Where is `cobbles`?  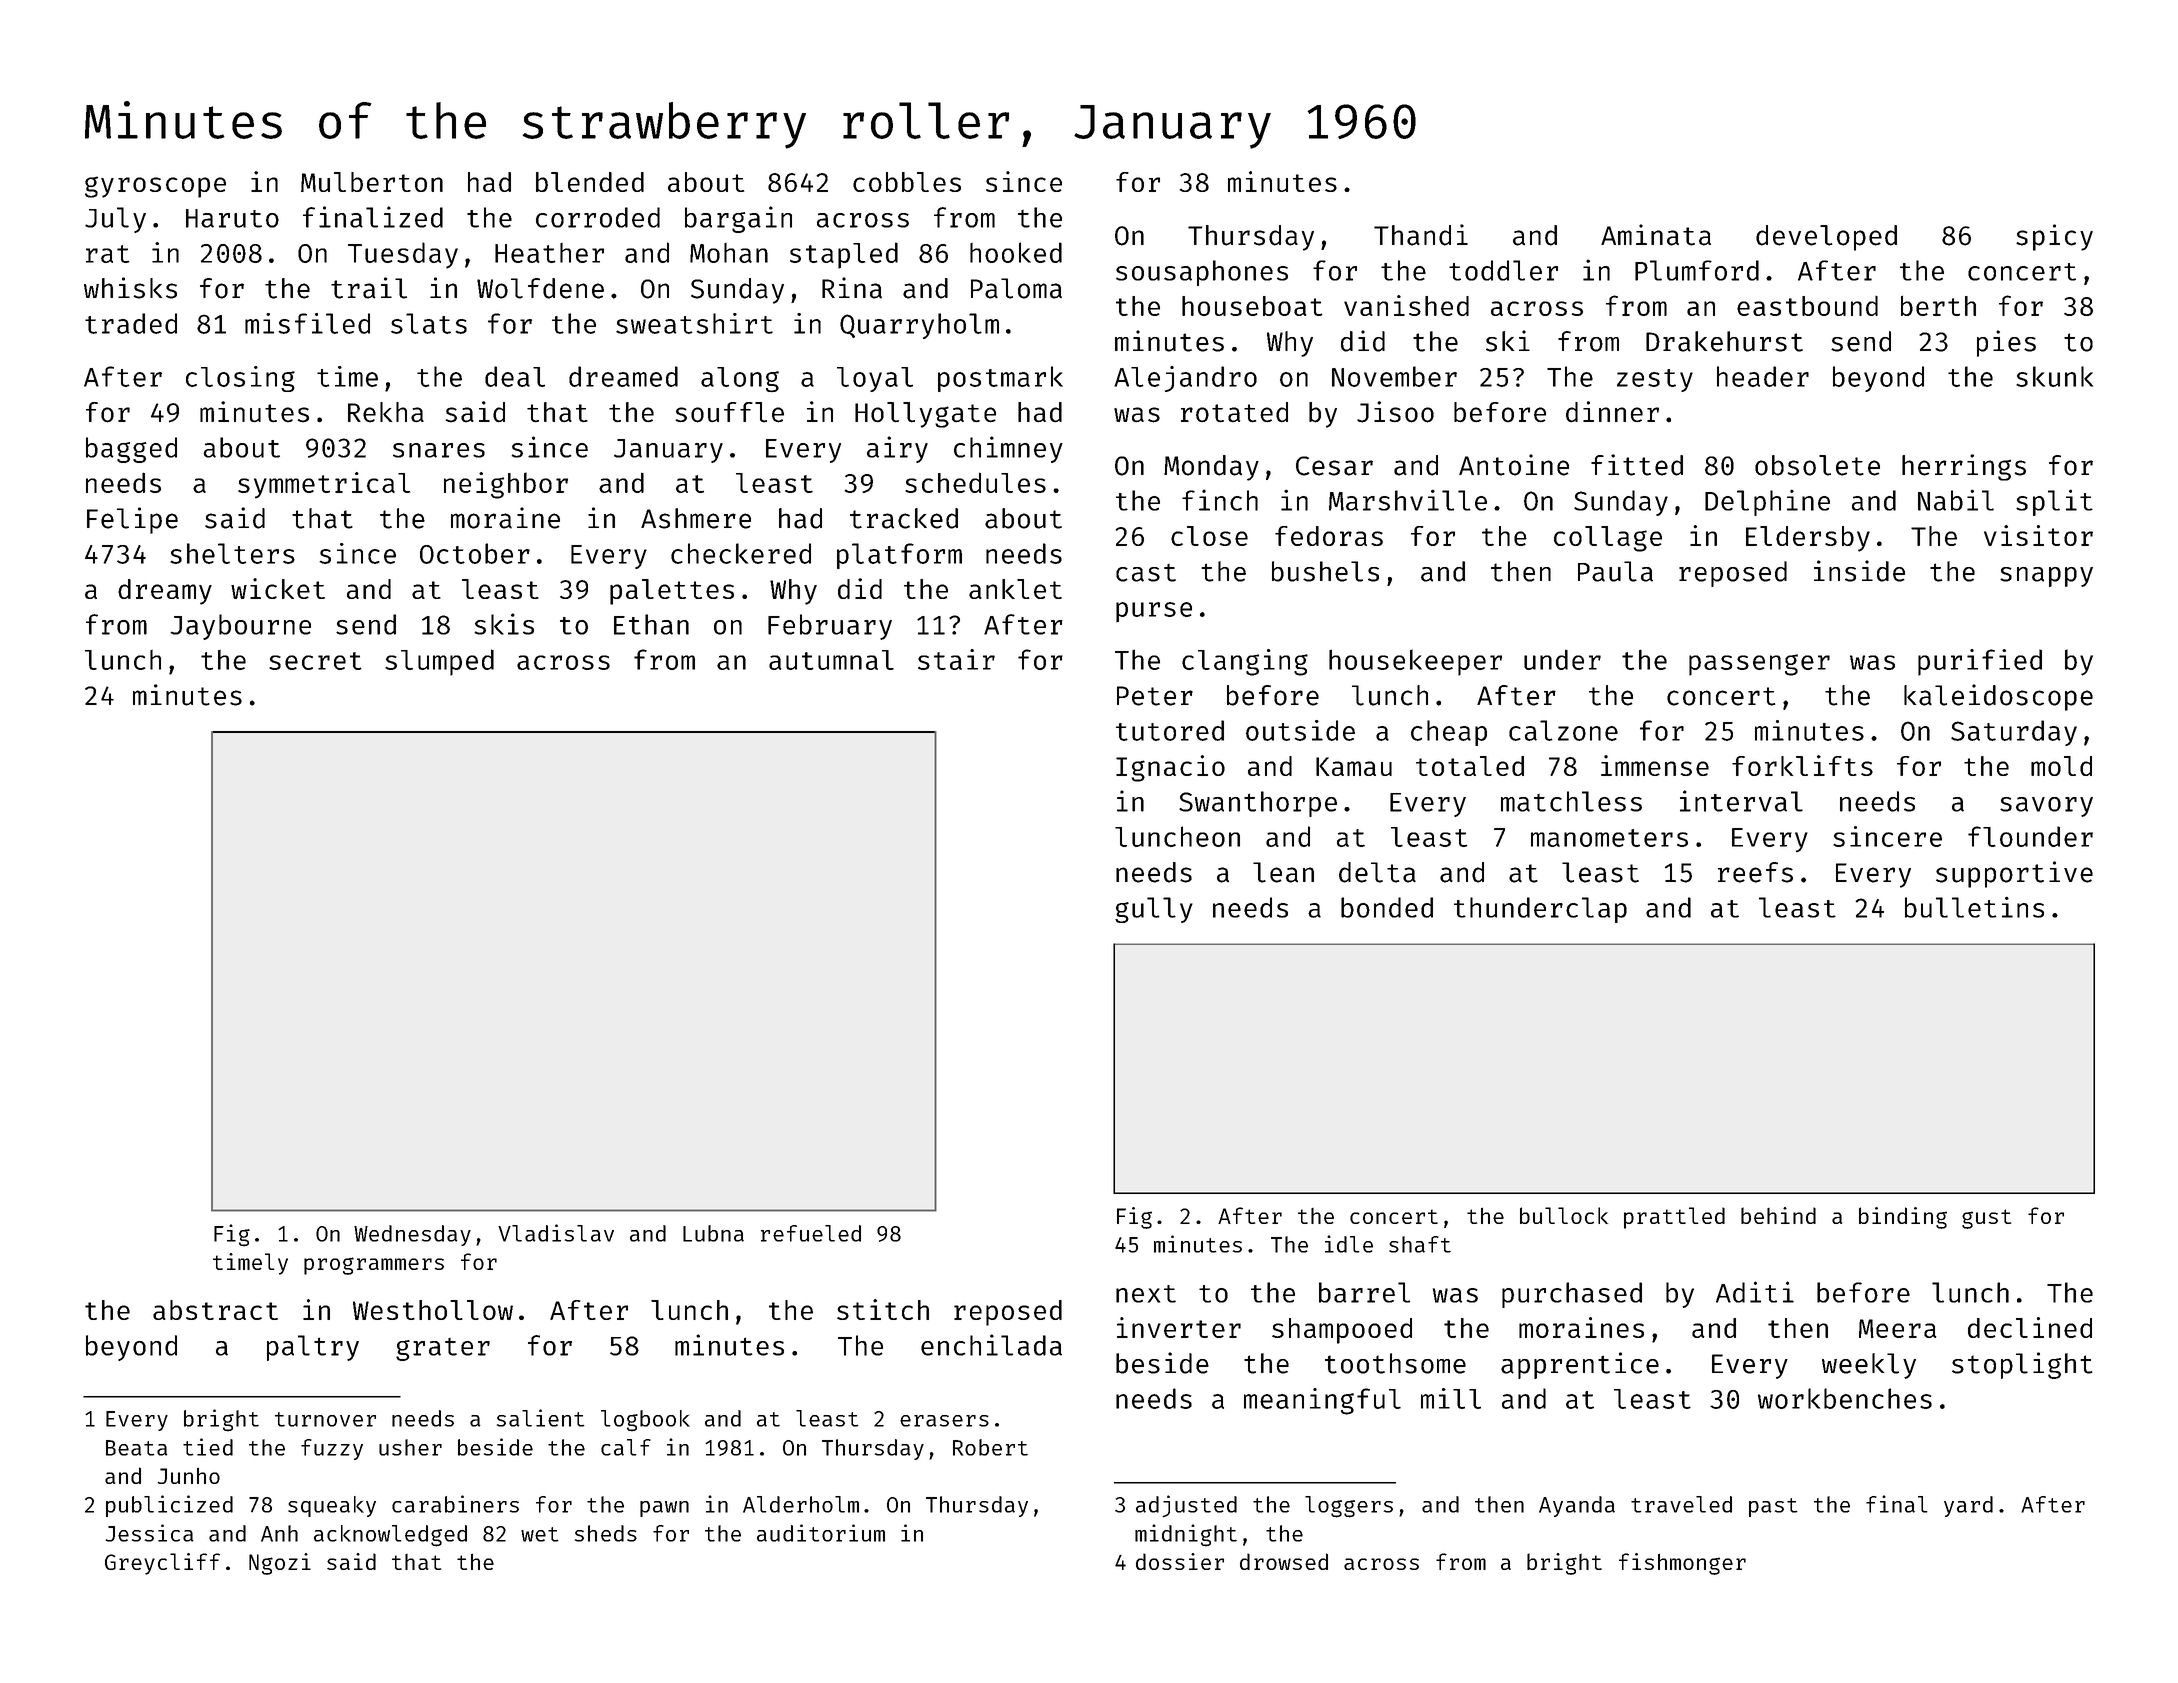
cobbles is located at coordinates (907, 182).
